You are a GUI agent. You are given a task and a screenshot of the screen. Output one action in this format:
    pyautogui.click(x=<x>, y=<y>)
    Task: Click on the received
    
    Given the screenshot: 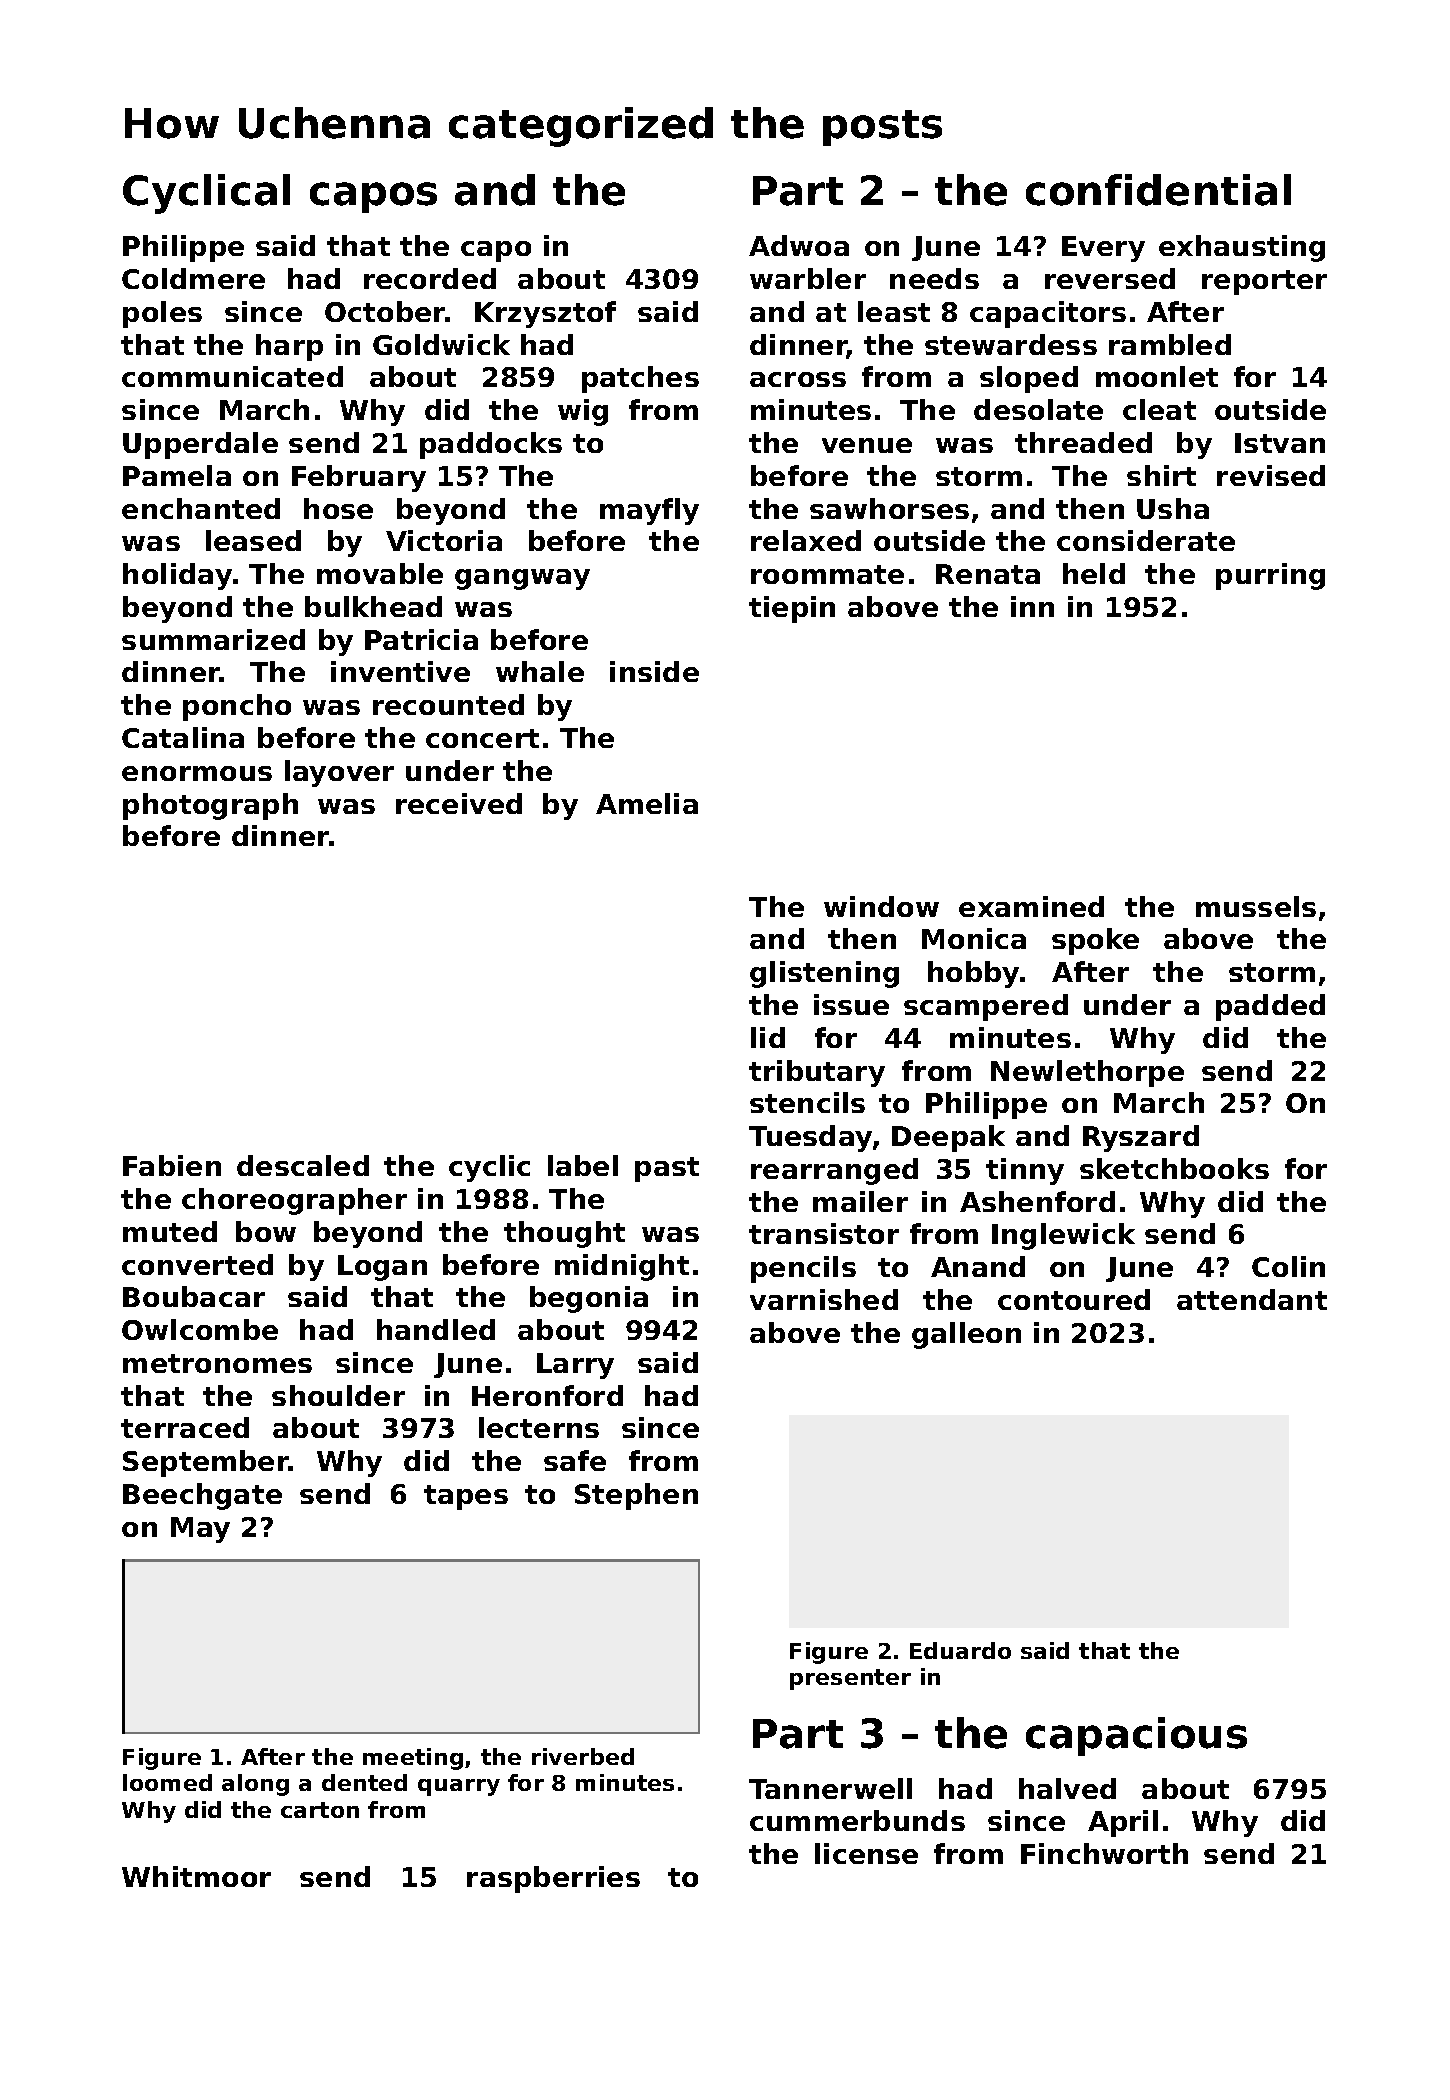 What is the action you would take?
    pyautogui.click(x=459, y=803)
